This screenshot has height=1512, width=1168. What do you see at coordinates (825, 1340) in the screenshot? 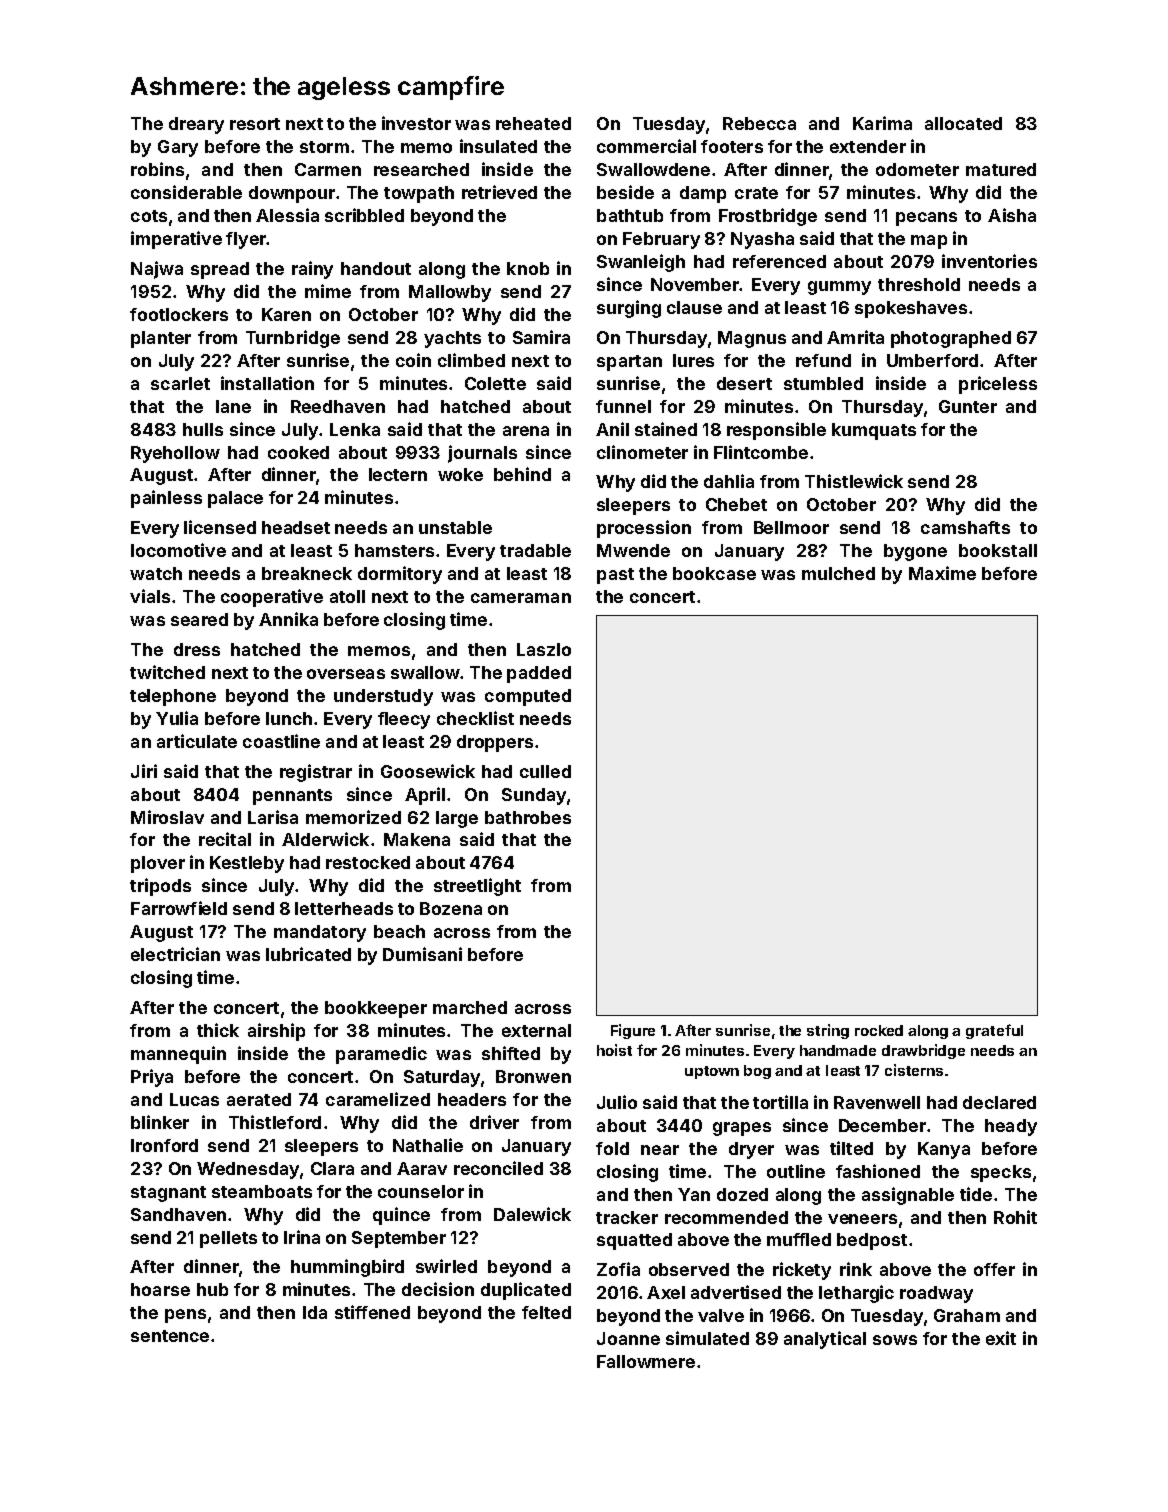
I see `analytical` at bounding box center [825, 1340].
